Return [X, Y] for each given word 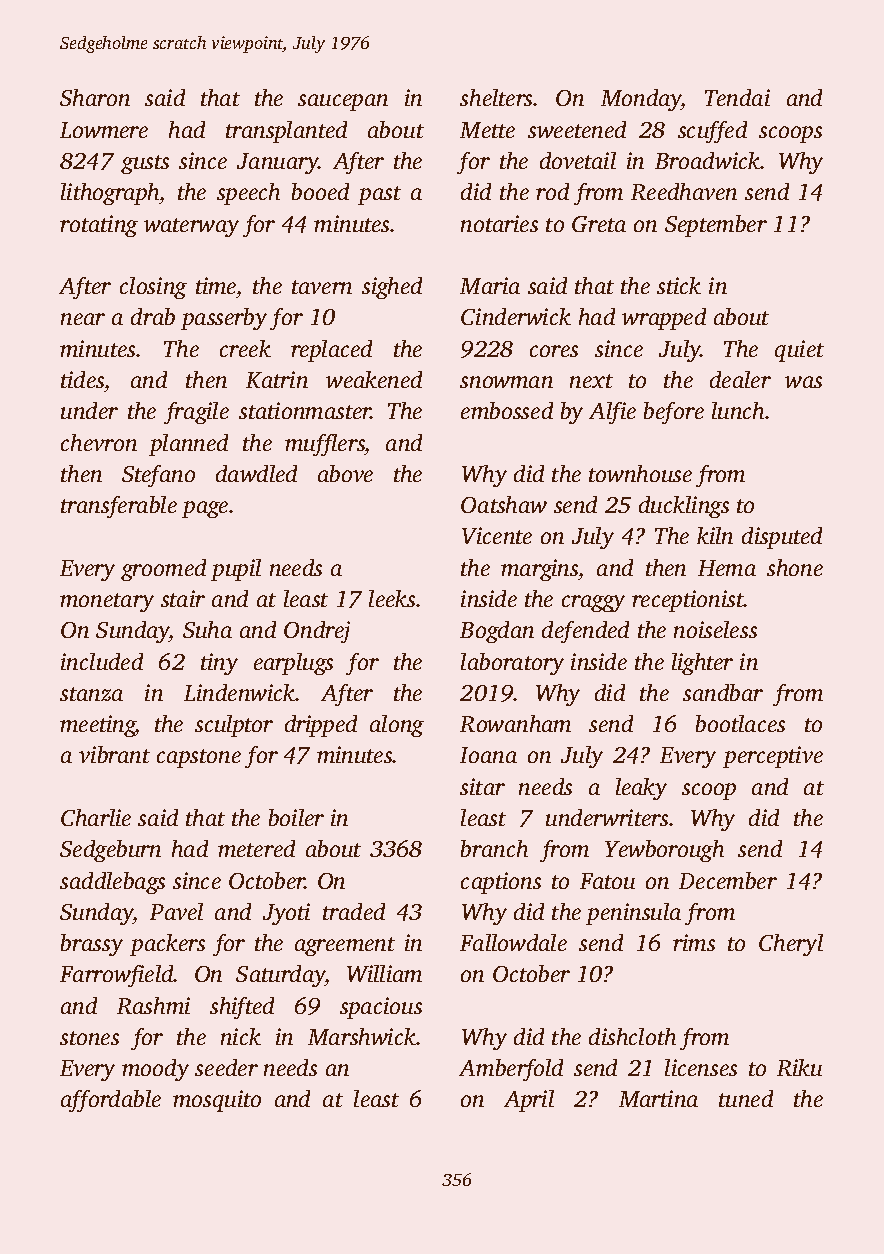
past [379, 195]
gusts [145, 164]
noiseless [715, 629]
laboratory [512, 664]
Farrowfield [117, 976]
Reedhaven [684, 191]
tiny [219, 664]
